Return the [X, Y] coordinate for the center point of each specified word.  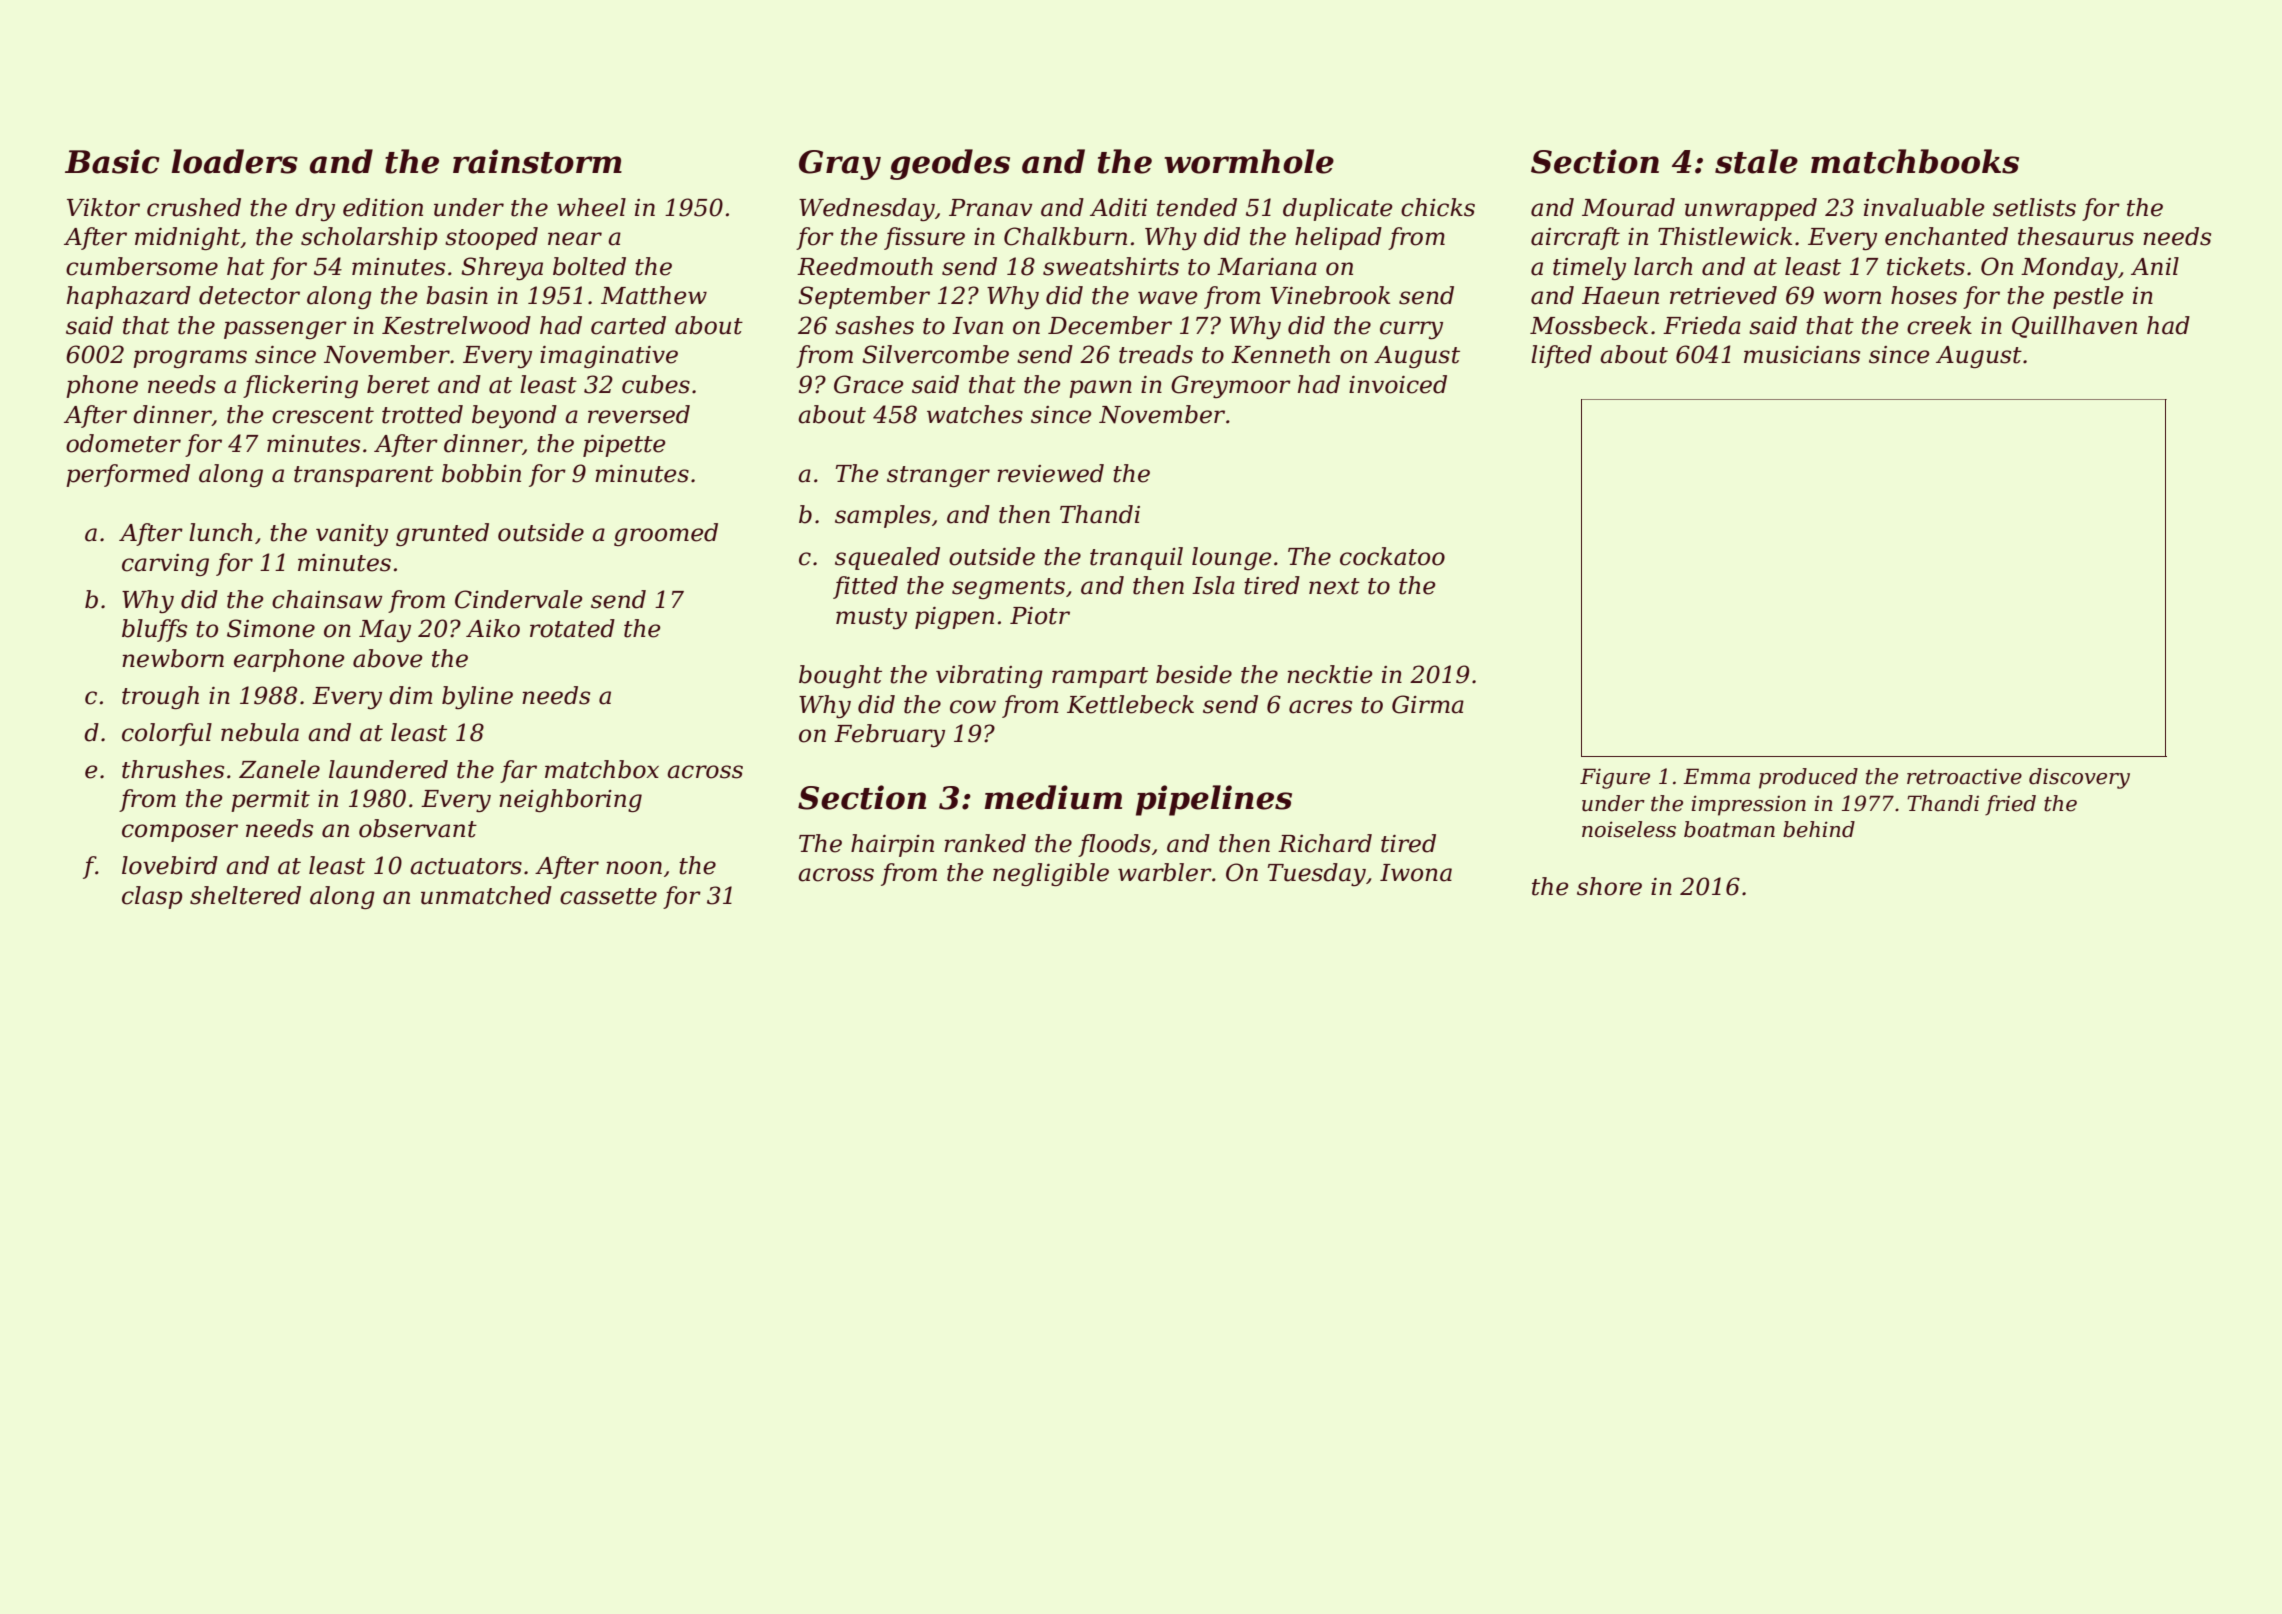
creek [1939, 325]
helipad [1338, 238]
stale [1756, 161]
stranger [938, 476]
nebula [260, 732]
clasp [152, 897]
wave [1168, 298]
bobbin [481, 473]
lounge [1232, 558]
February [889, 735]
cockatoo [1392, 556]
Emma [1716, 776]
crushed [194, 207]
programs [190, 359]
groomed [666, 534]
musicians [1802, 355]
